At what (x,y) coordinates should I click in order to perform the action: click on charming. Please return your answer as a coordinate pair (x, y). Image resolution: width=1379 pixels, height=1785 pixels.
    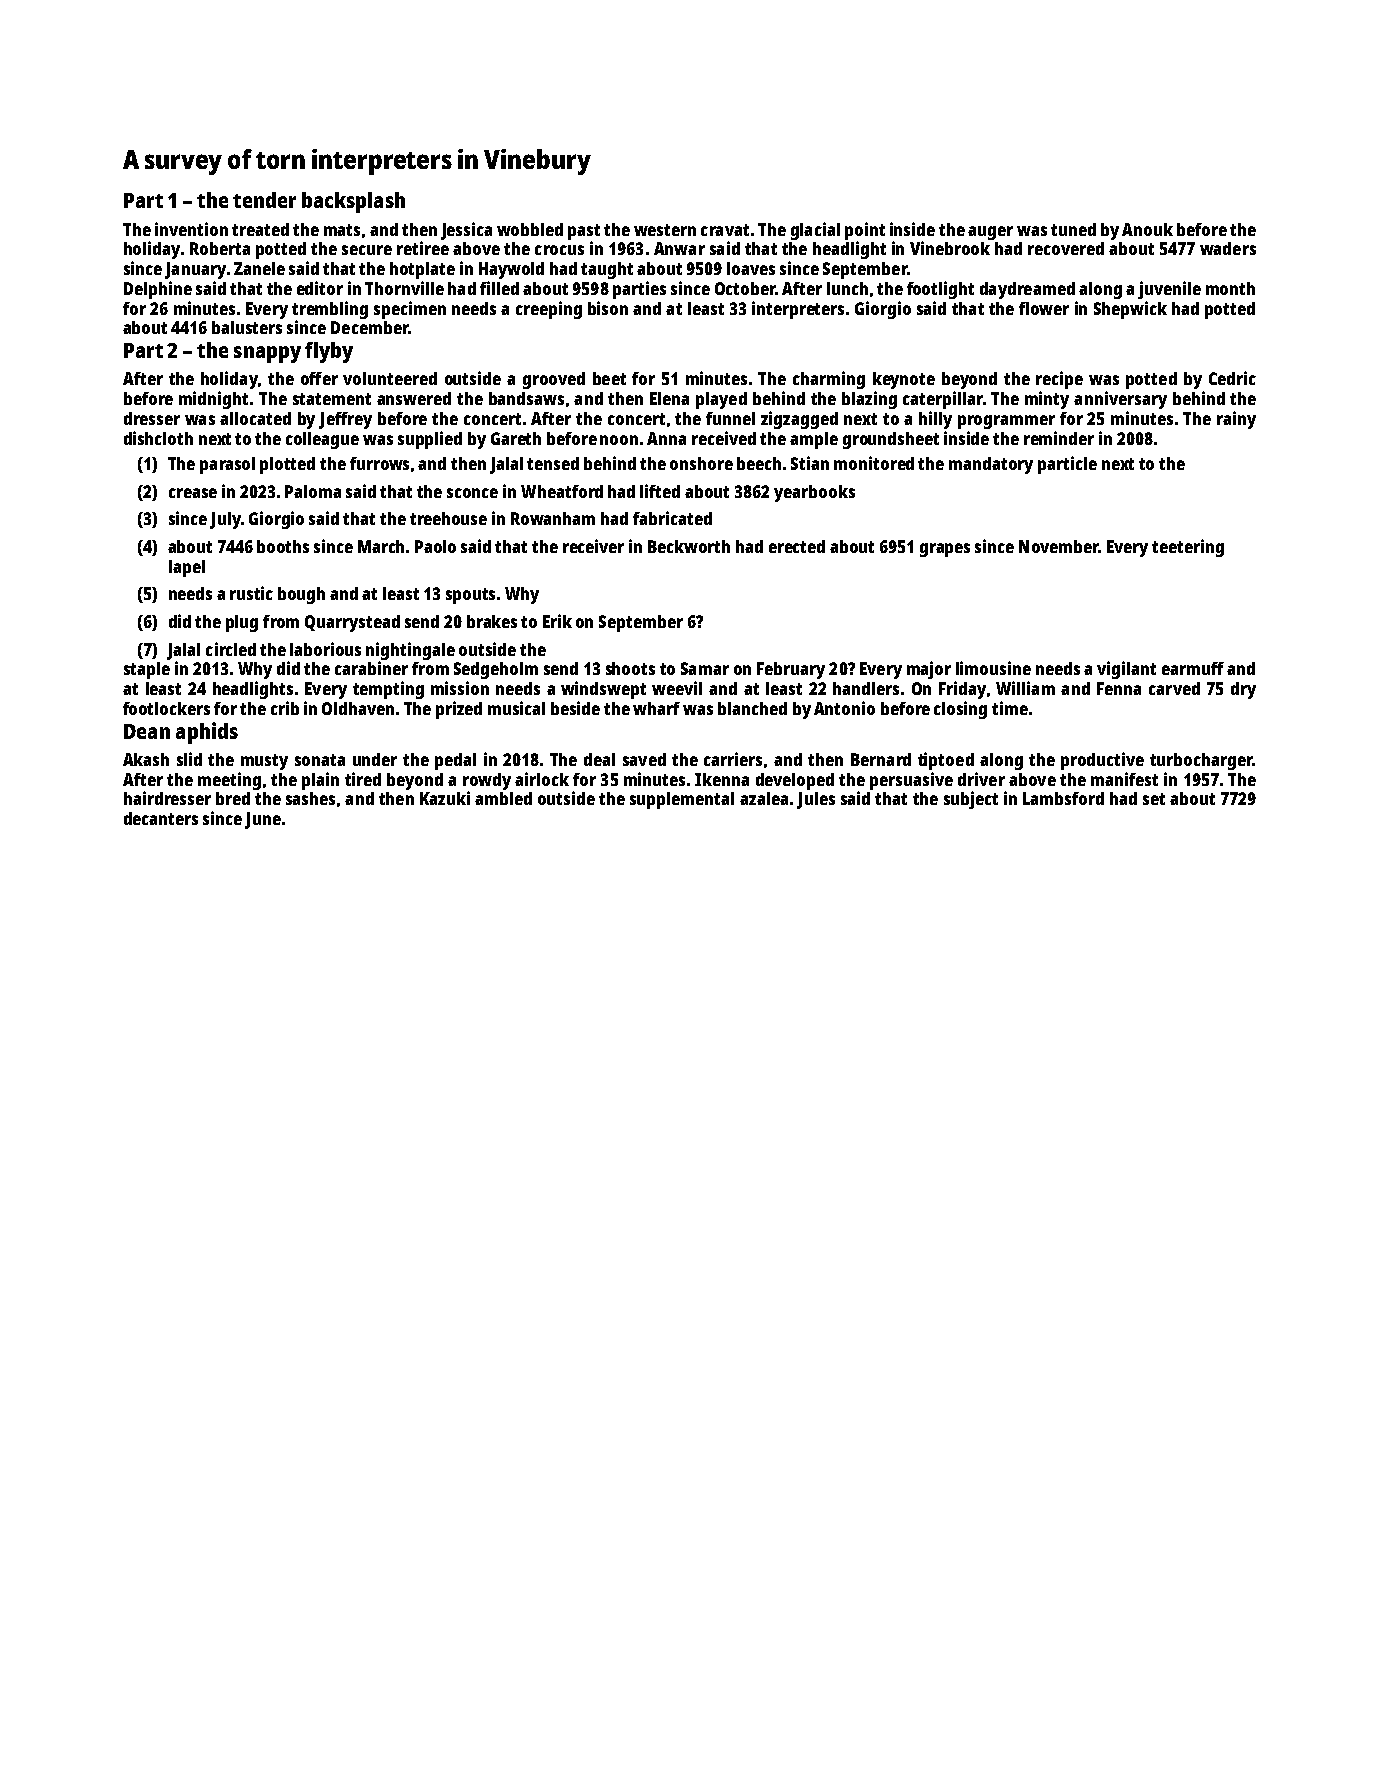
    Looking at the image, I should click on (829, 380).
